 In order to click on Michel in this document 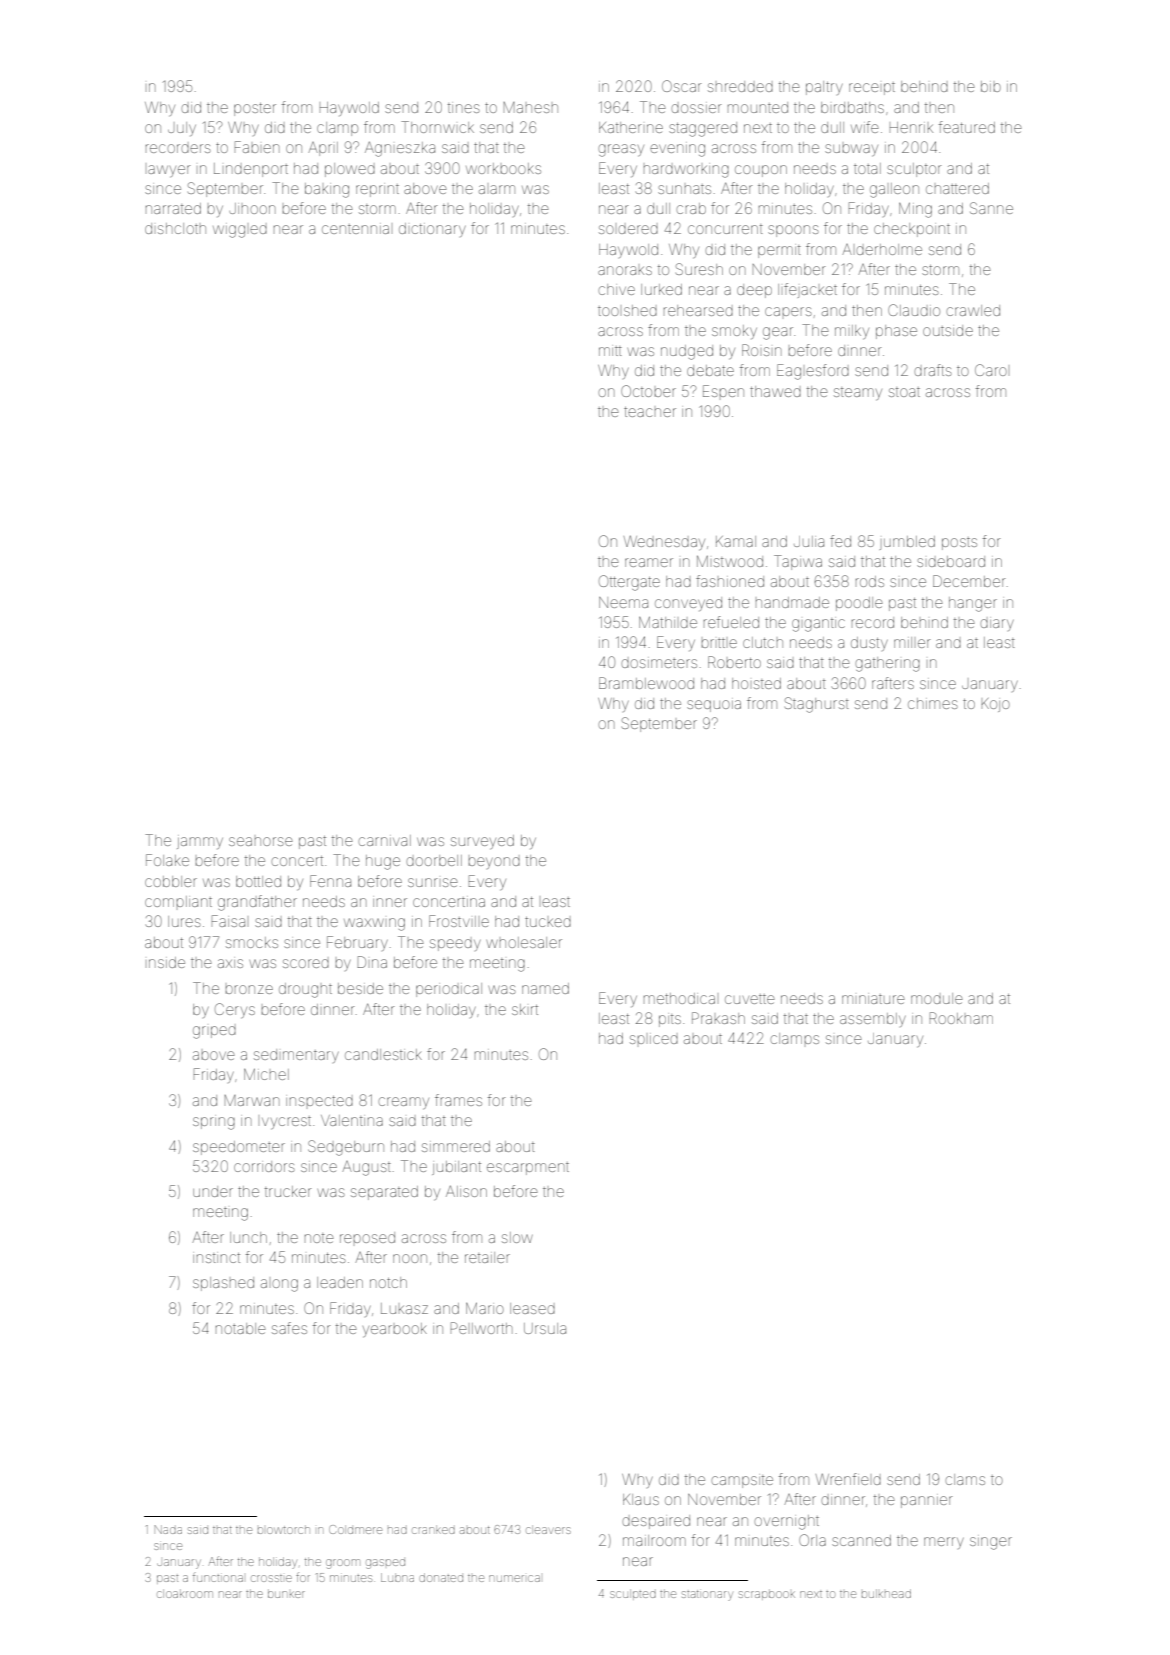, I will do `click(266, 1074)`.
